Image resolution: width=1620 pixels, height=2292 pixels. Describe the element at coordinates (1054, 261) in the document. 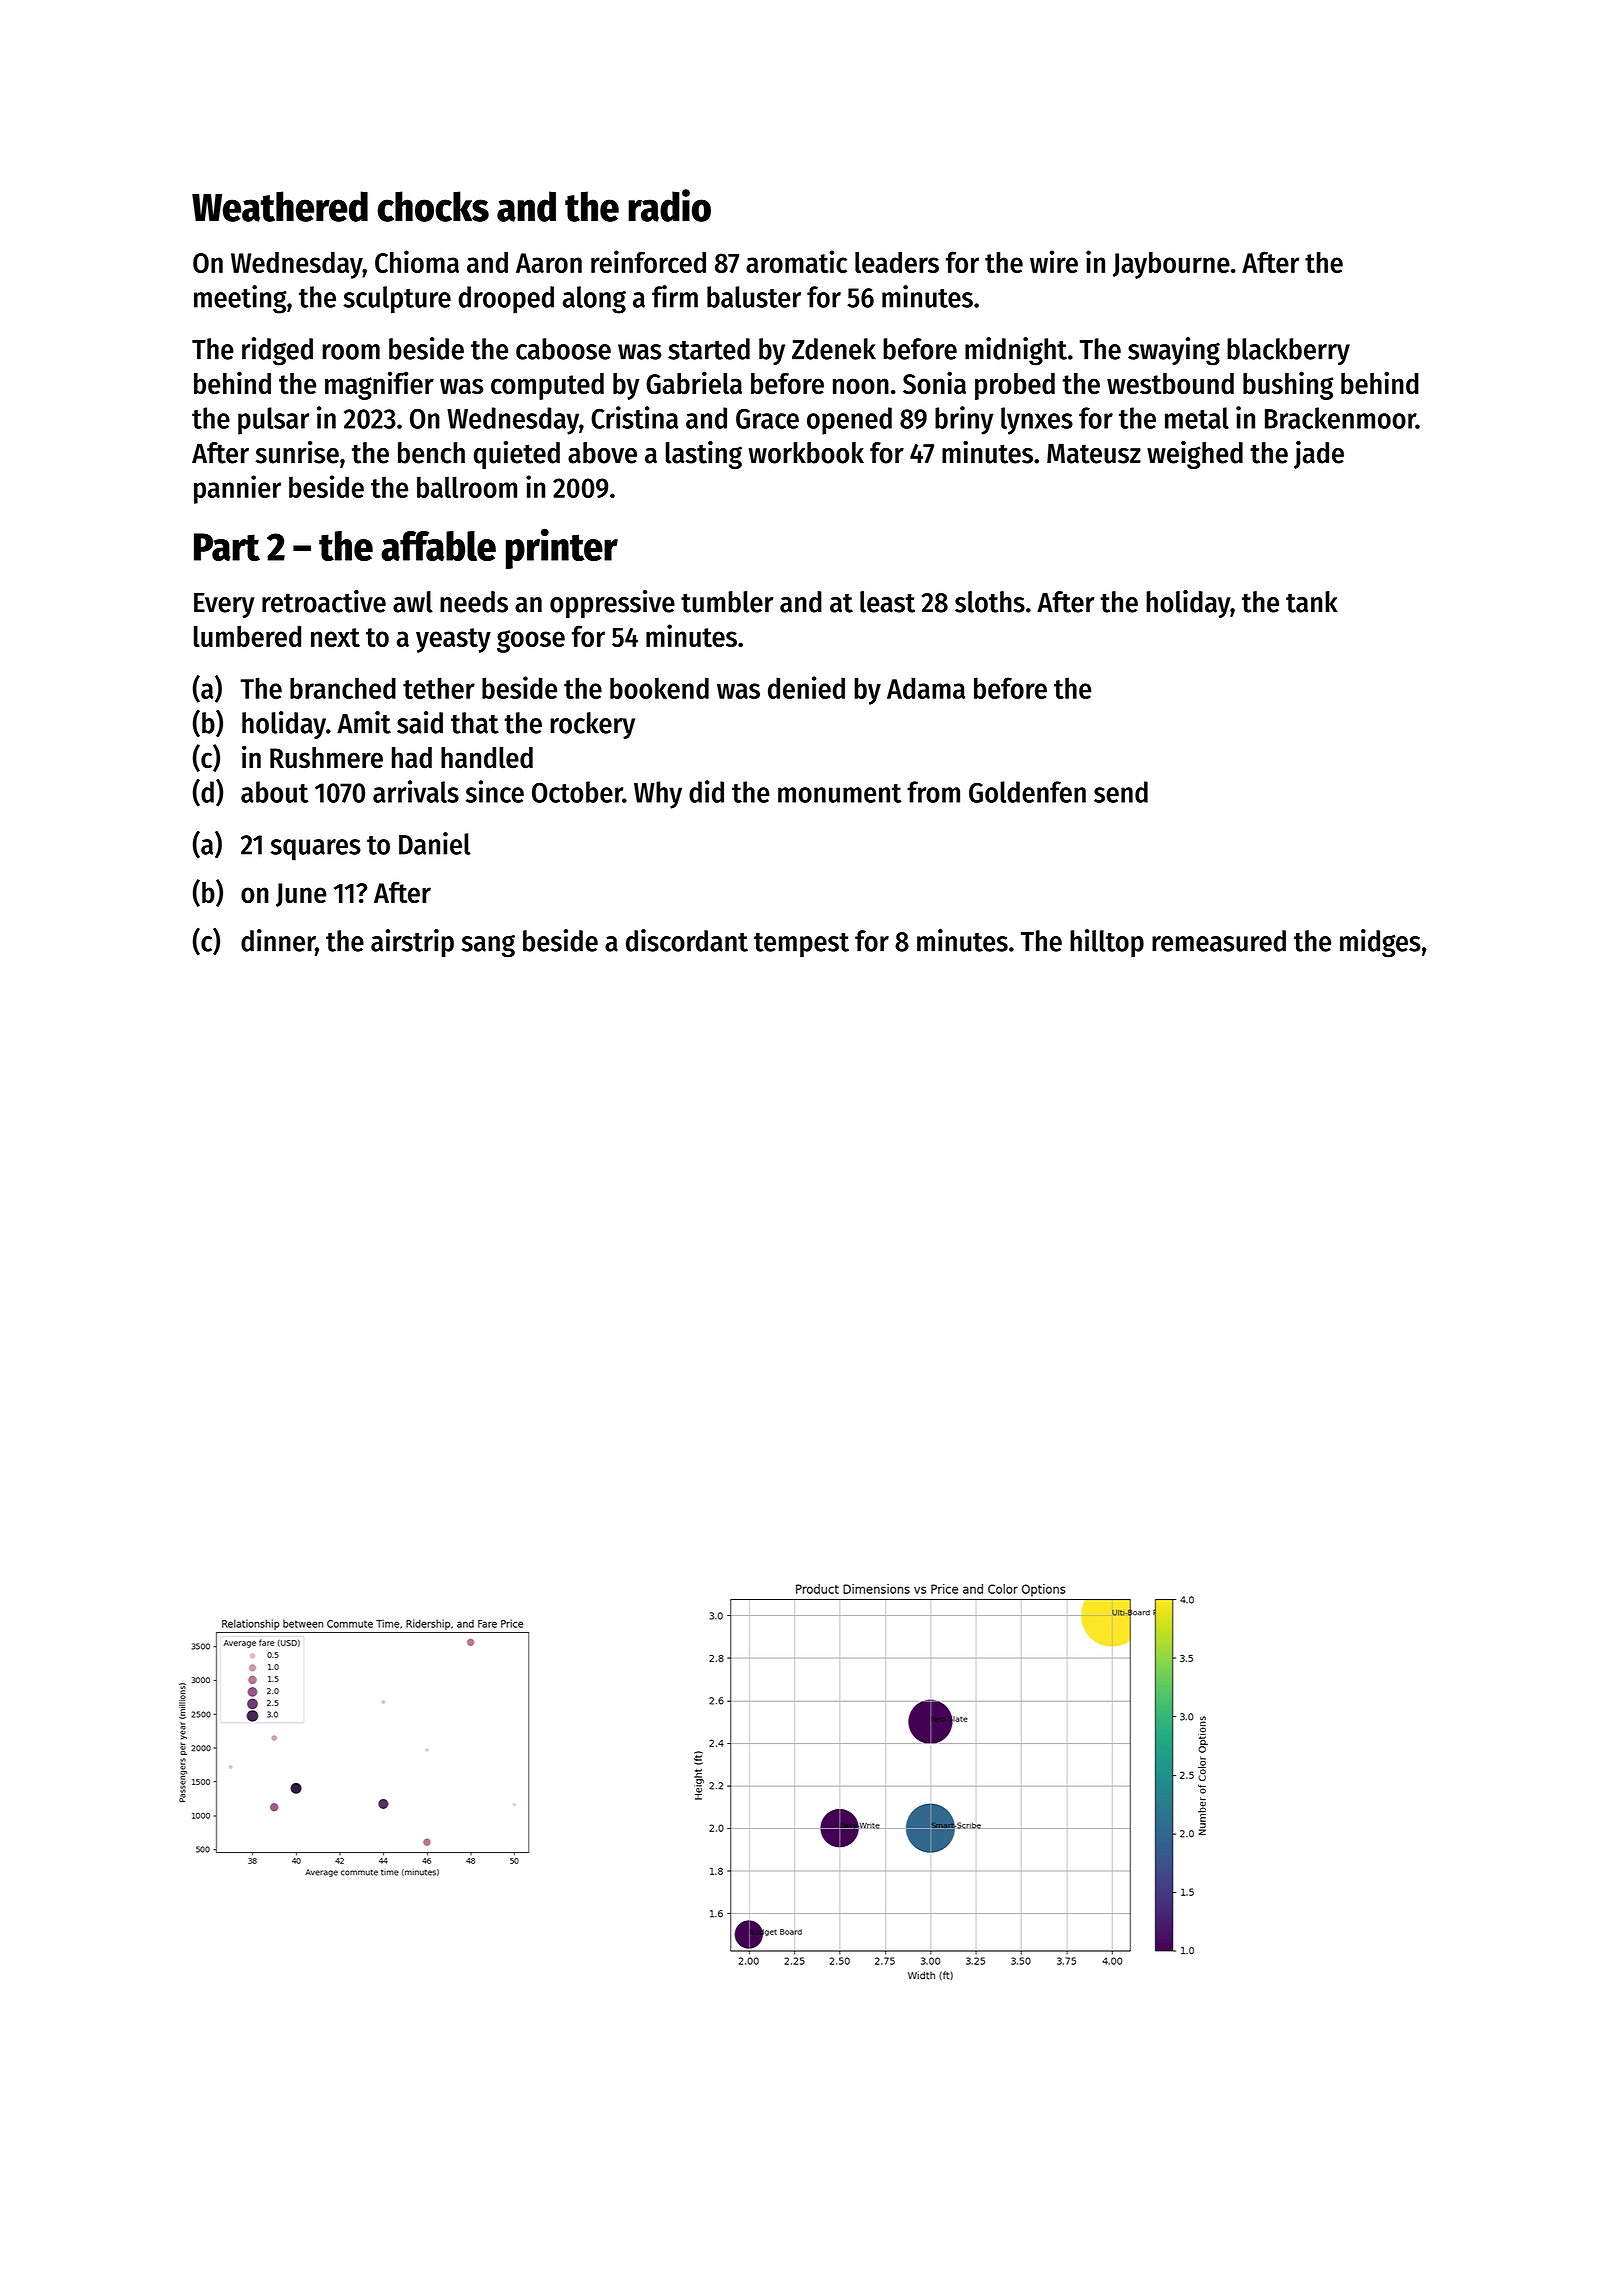

I see `wire` at that location.
